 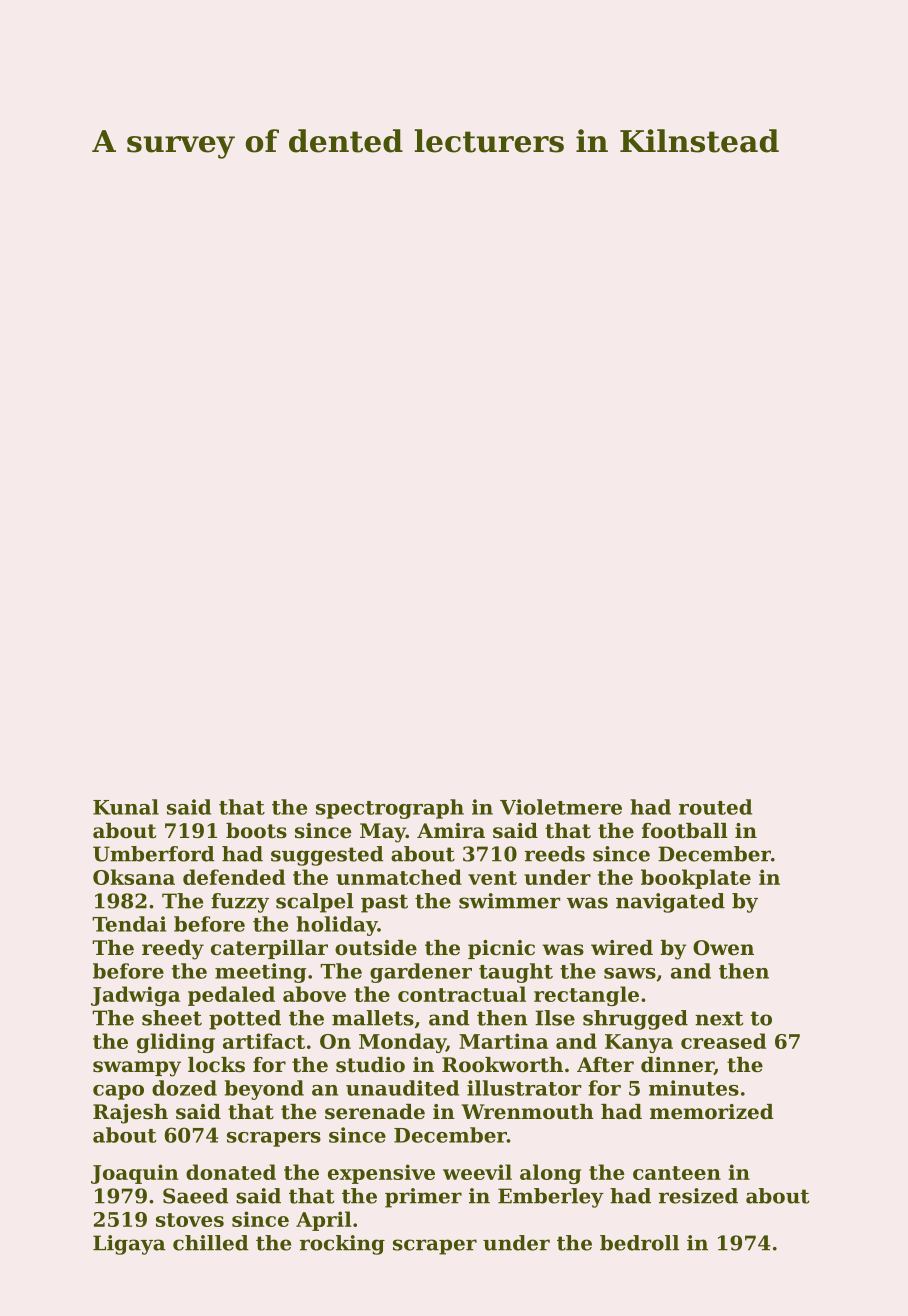 What do you see at coordinates (129, 924) in the page?
I see `Tendai` at bounding box center [129, 924].
